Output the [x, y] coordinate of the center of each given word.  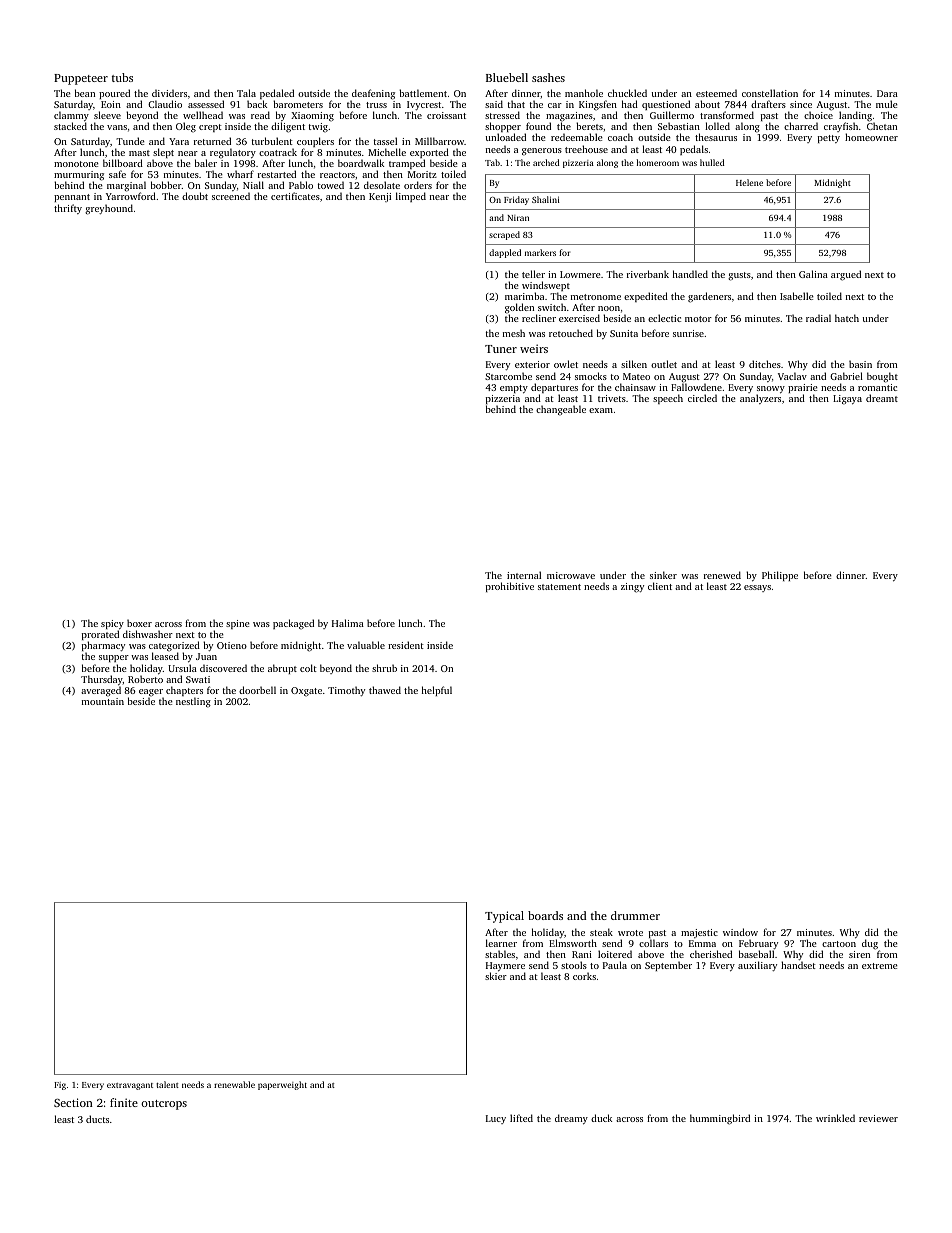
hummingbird [720, 1119]
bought [882, 377]
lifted [521, 1118]
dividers [169, 93]
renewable [234, 1084]
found [538, 126]
